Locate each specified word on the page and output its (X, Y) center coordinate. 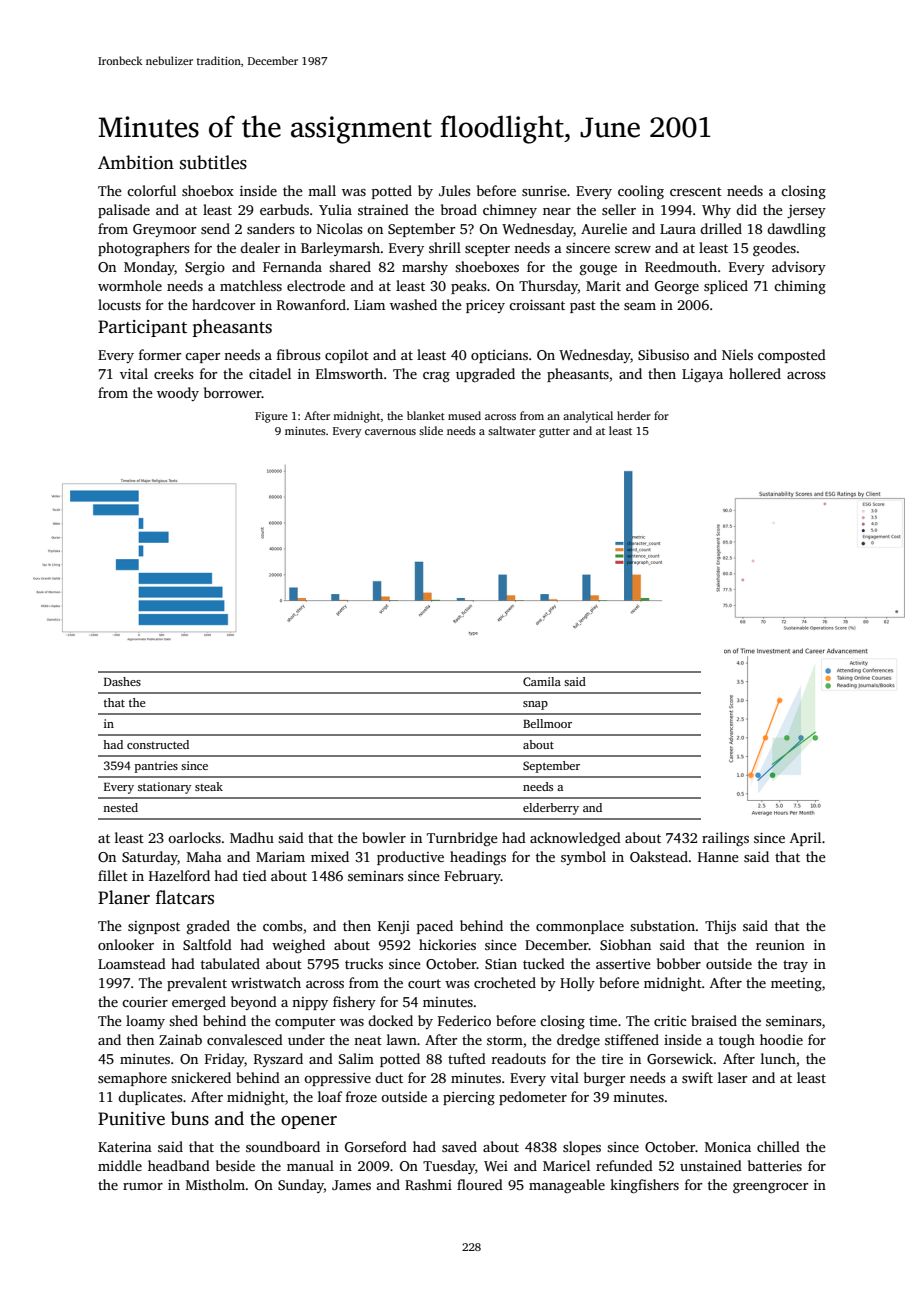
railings (725, 839)
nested (120, 807)
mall (322, 190)
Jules (454, 190)
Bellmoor (547, 723)
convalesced (245, 1039)
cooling (641, 192)
